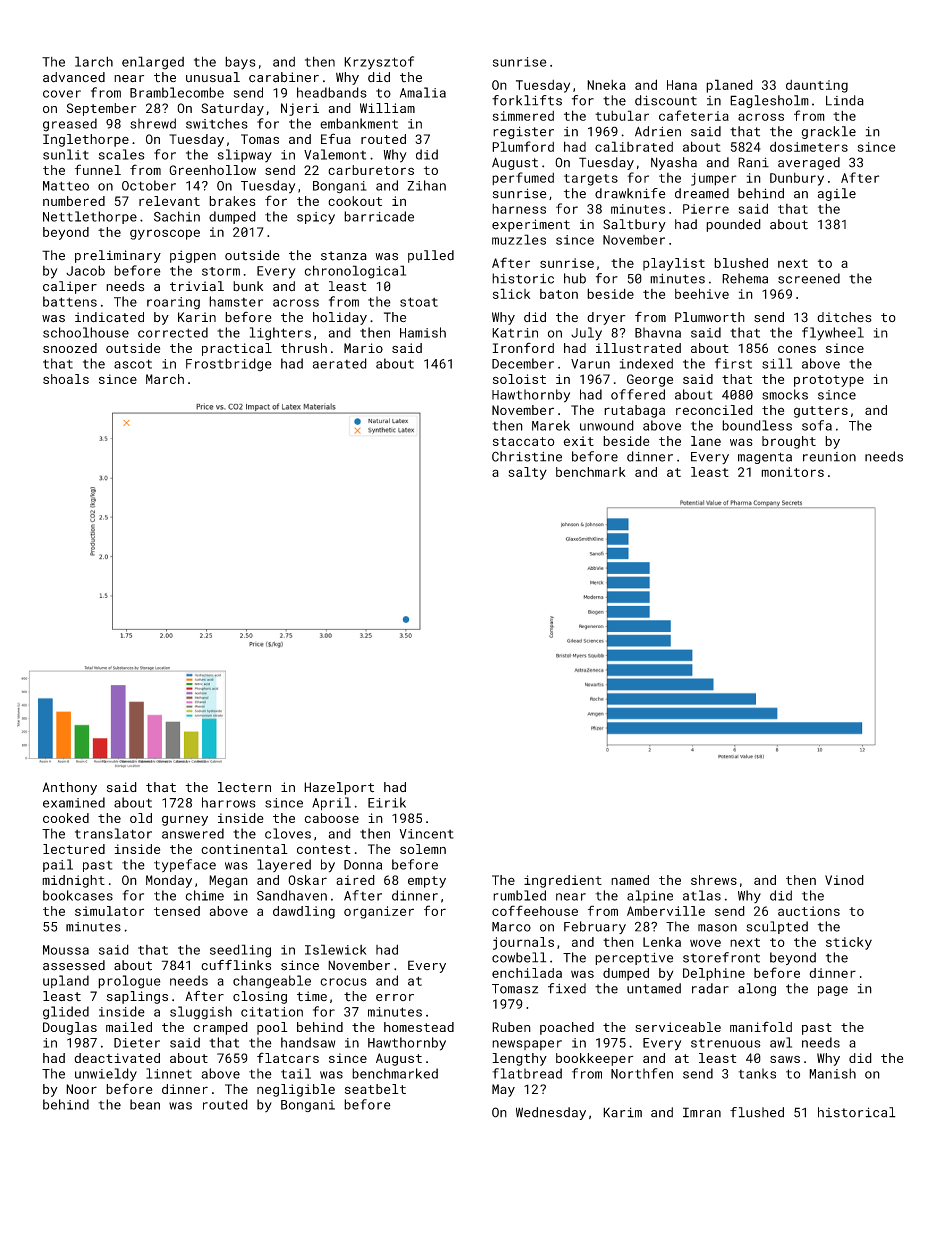  Describe the element at coordinates (379, 63) in the screenshot. I see `Krzysztof` at that location.
